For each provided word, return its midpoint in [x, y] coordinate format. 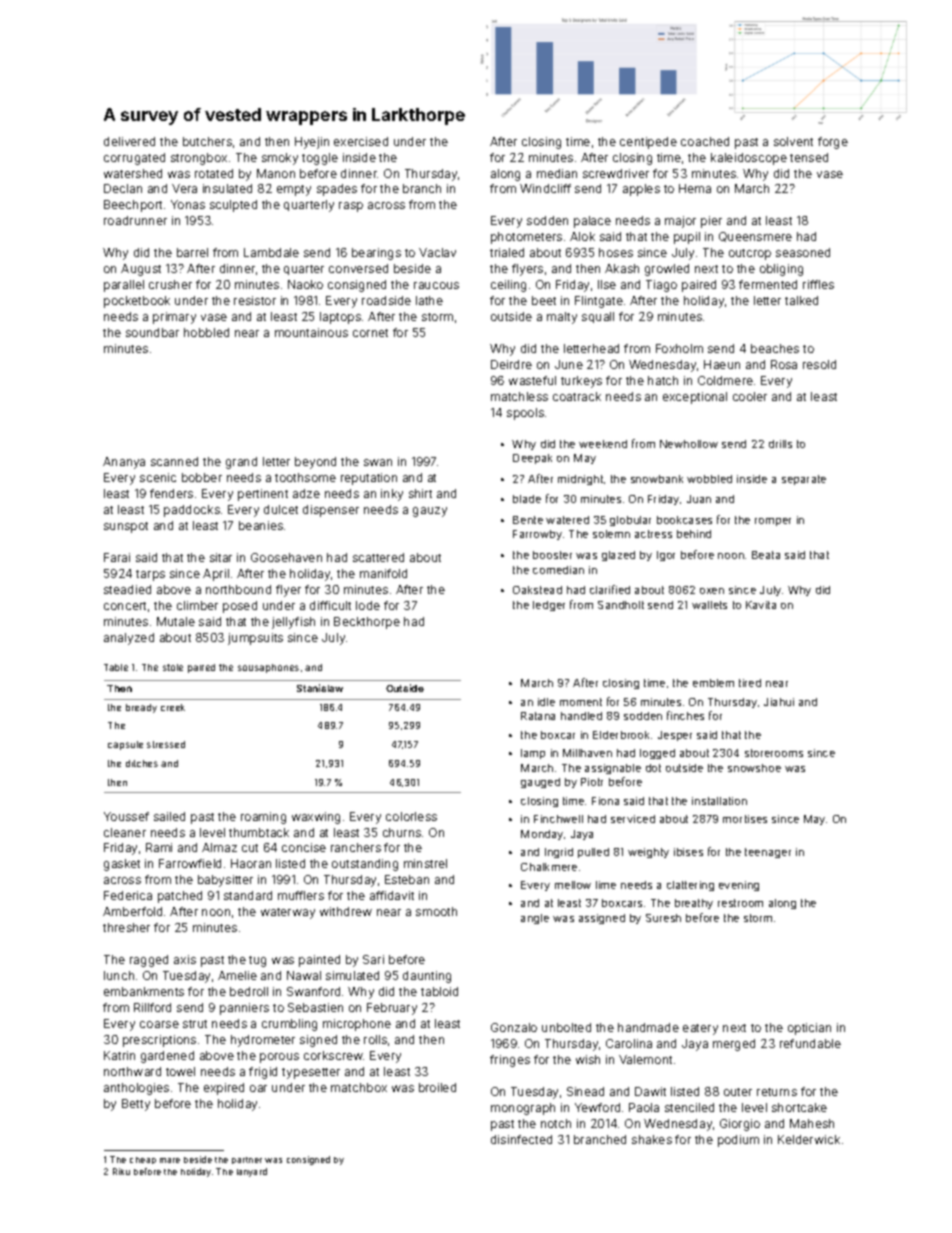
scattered [378, 557]
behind [694, 534]
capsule [125, 745]
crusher [170, 284]
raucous [436, 285]
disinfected [521, 1139]
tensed [809, 157]
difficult [330, 605]
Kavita [761, 605]
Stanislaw [320, 688]
